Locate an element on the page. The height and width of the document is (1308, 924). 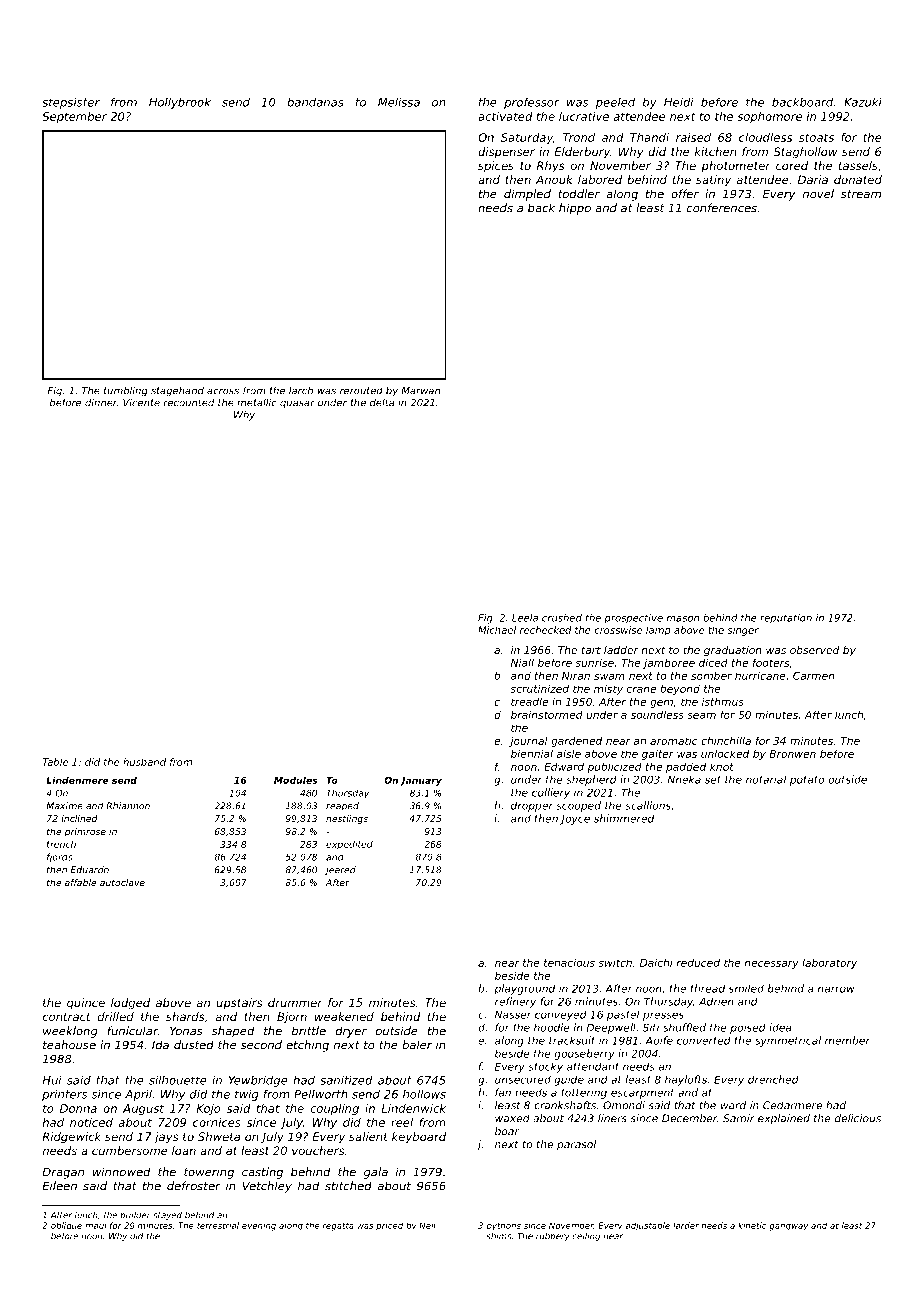
Niran is located at coordinates (576, 676).
